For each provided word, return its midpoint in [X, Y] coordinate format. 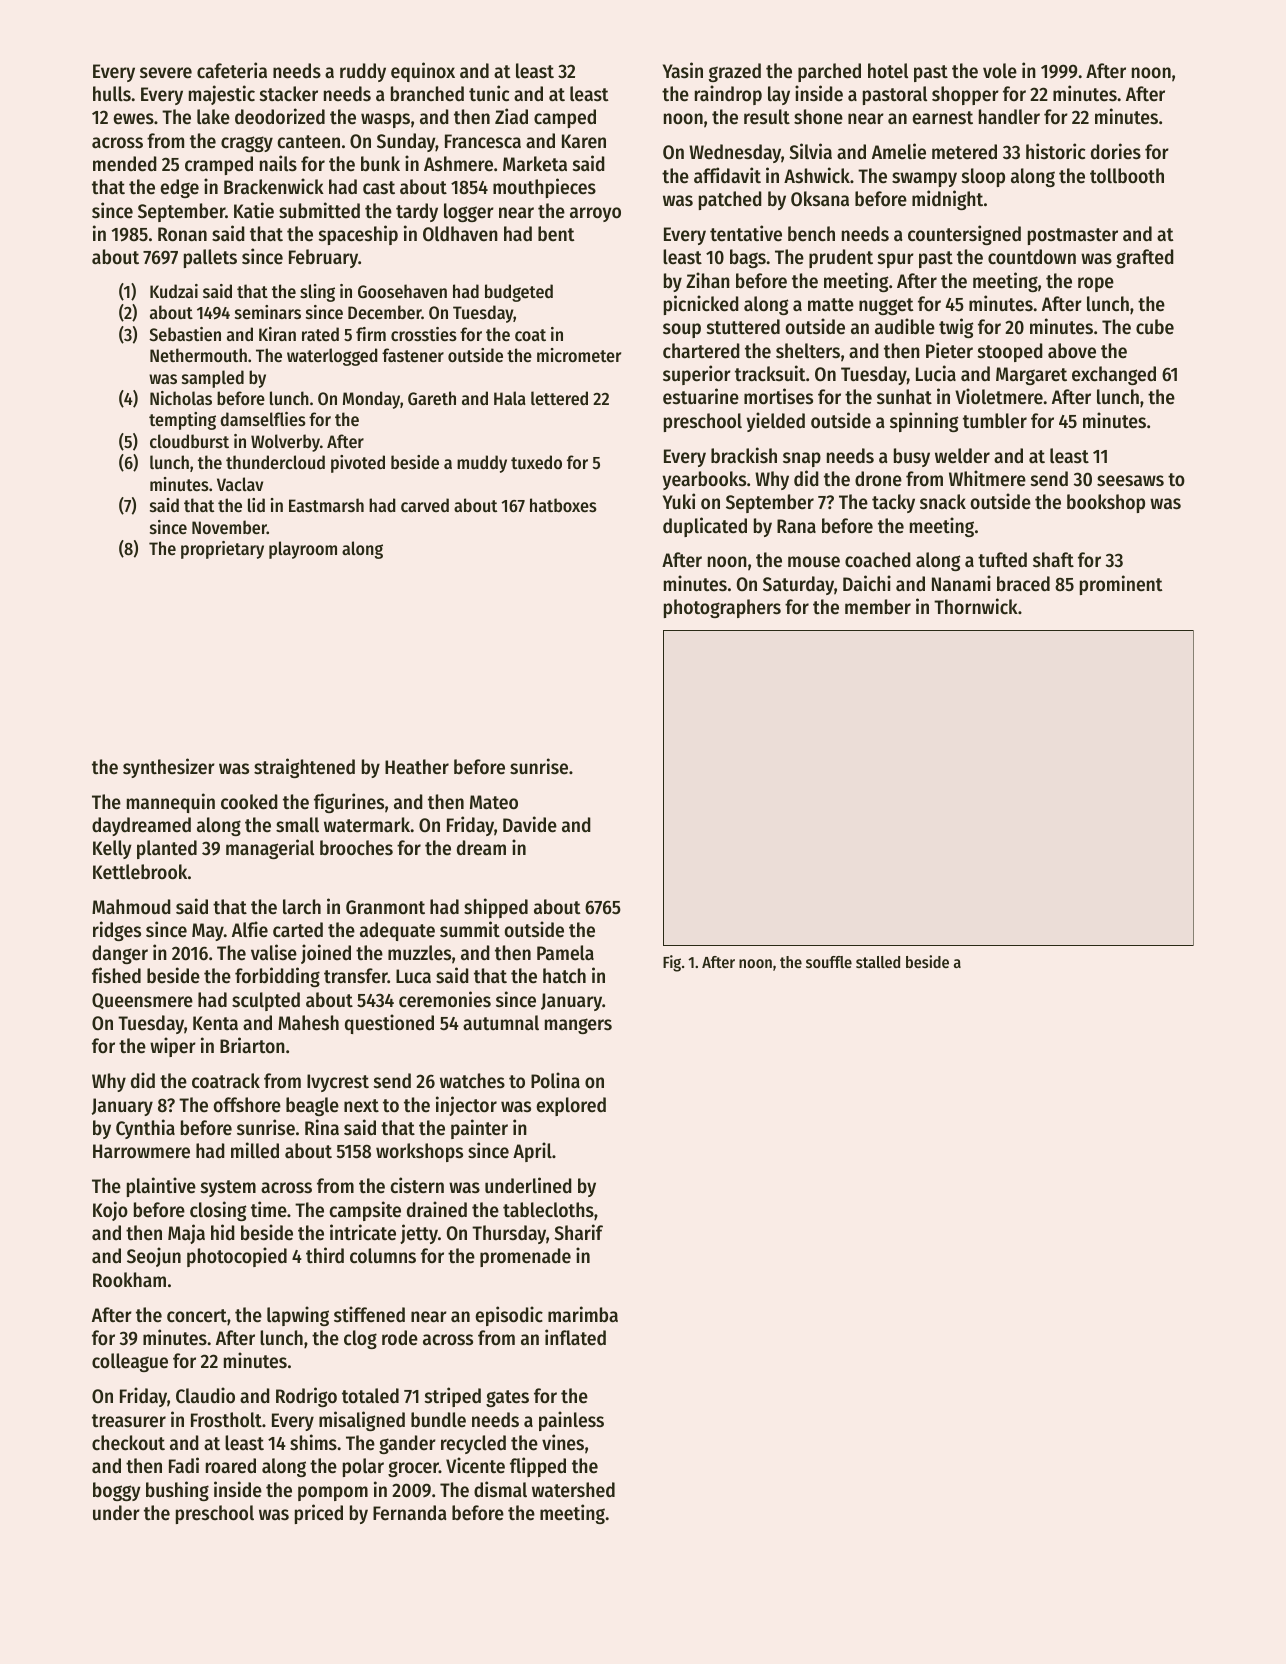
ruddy [363, 72]
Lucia [936, 373]
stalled [878, 962]
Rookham [129, 1280]
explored [571, 1106]
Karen [584, 141]
